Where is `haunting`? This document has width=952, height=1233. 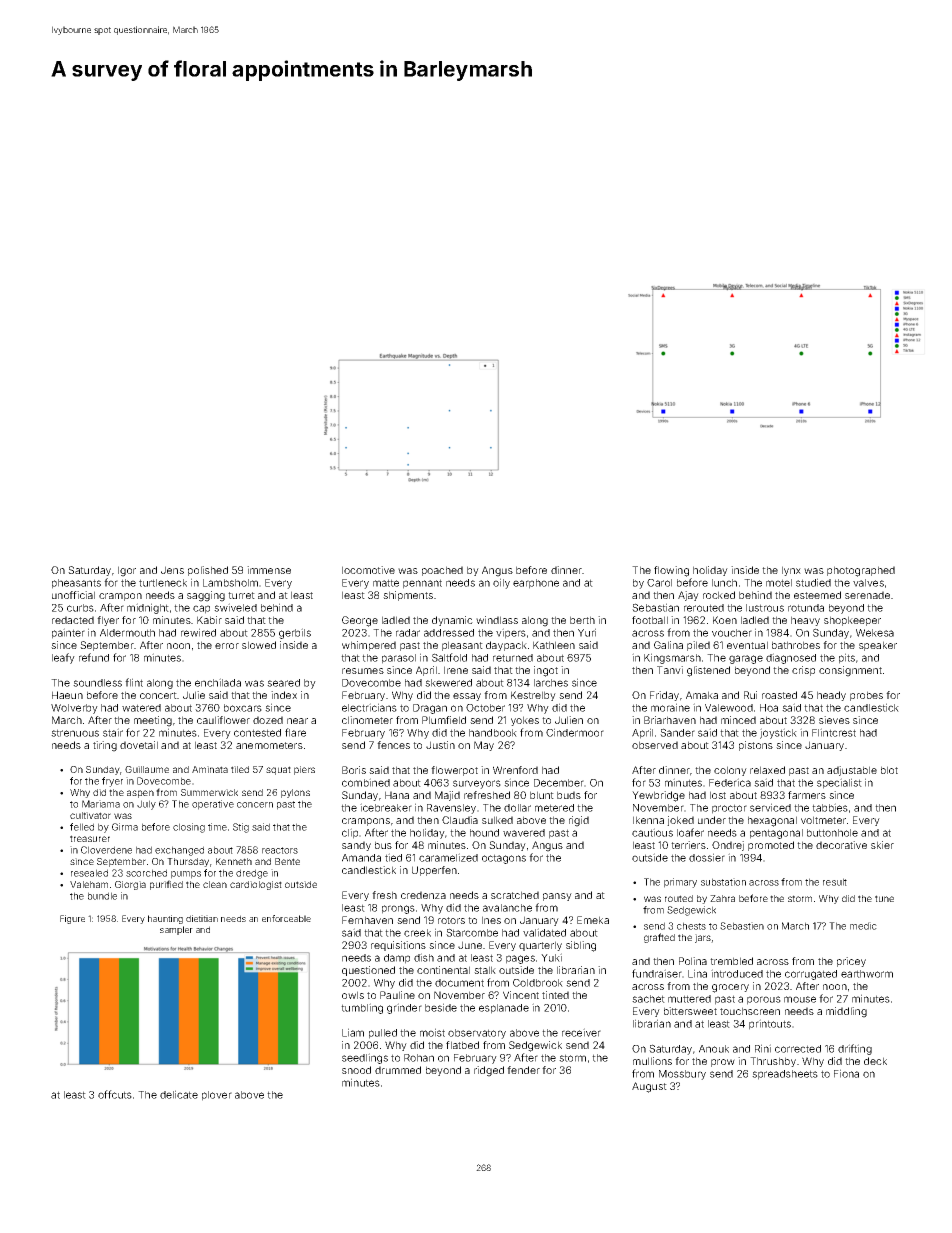
haunting is located at coordinates (165, 919).
